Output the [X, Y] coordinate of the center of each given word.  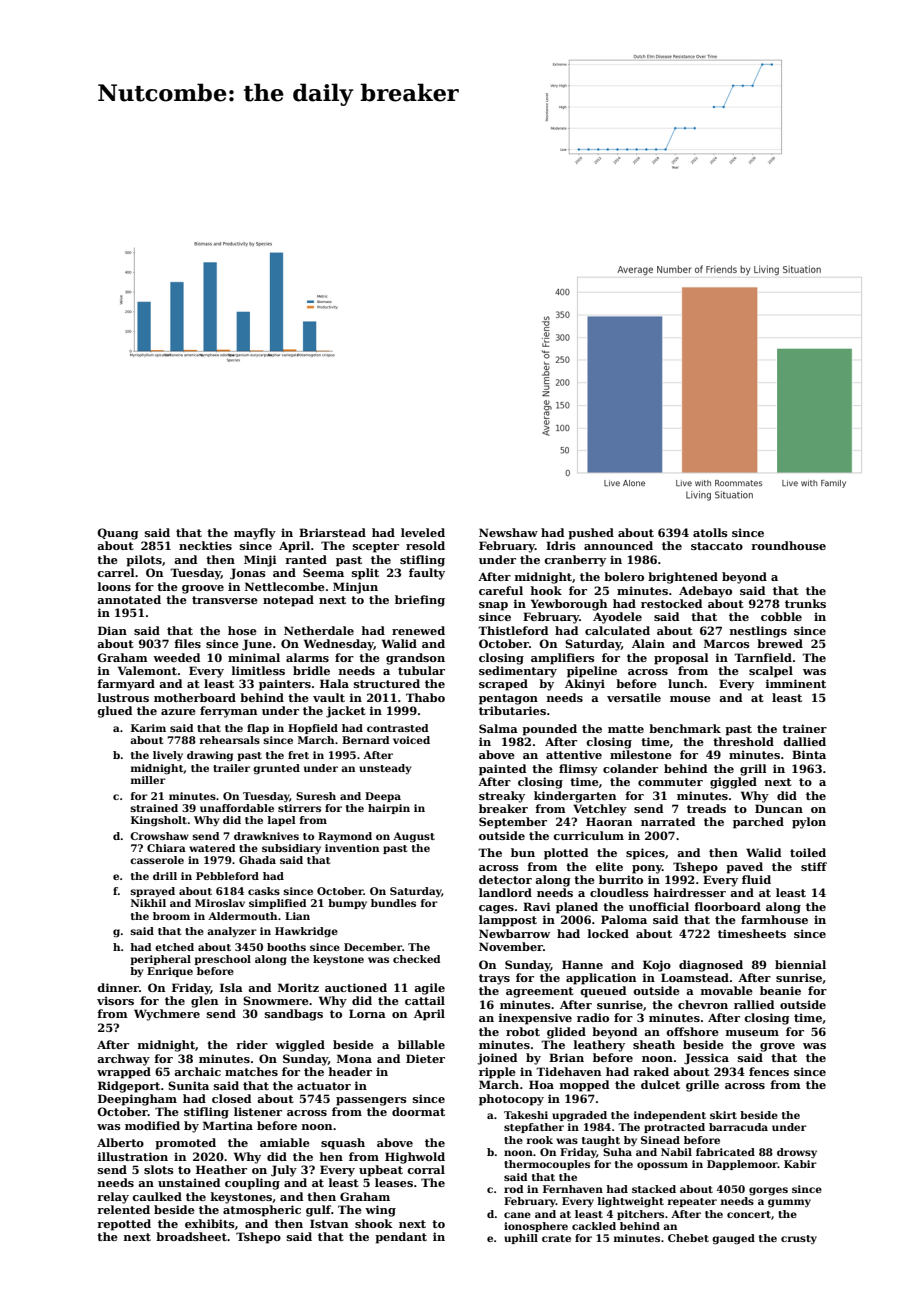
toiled [808, 852]
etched [174, 947]
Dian [112, 630]
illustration [133, 1156]
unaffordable [237, 808]
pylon [809, 823]
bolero [624, 576]
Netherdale [319, 630]
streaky [502, 797]
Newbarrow [514, 933]
